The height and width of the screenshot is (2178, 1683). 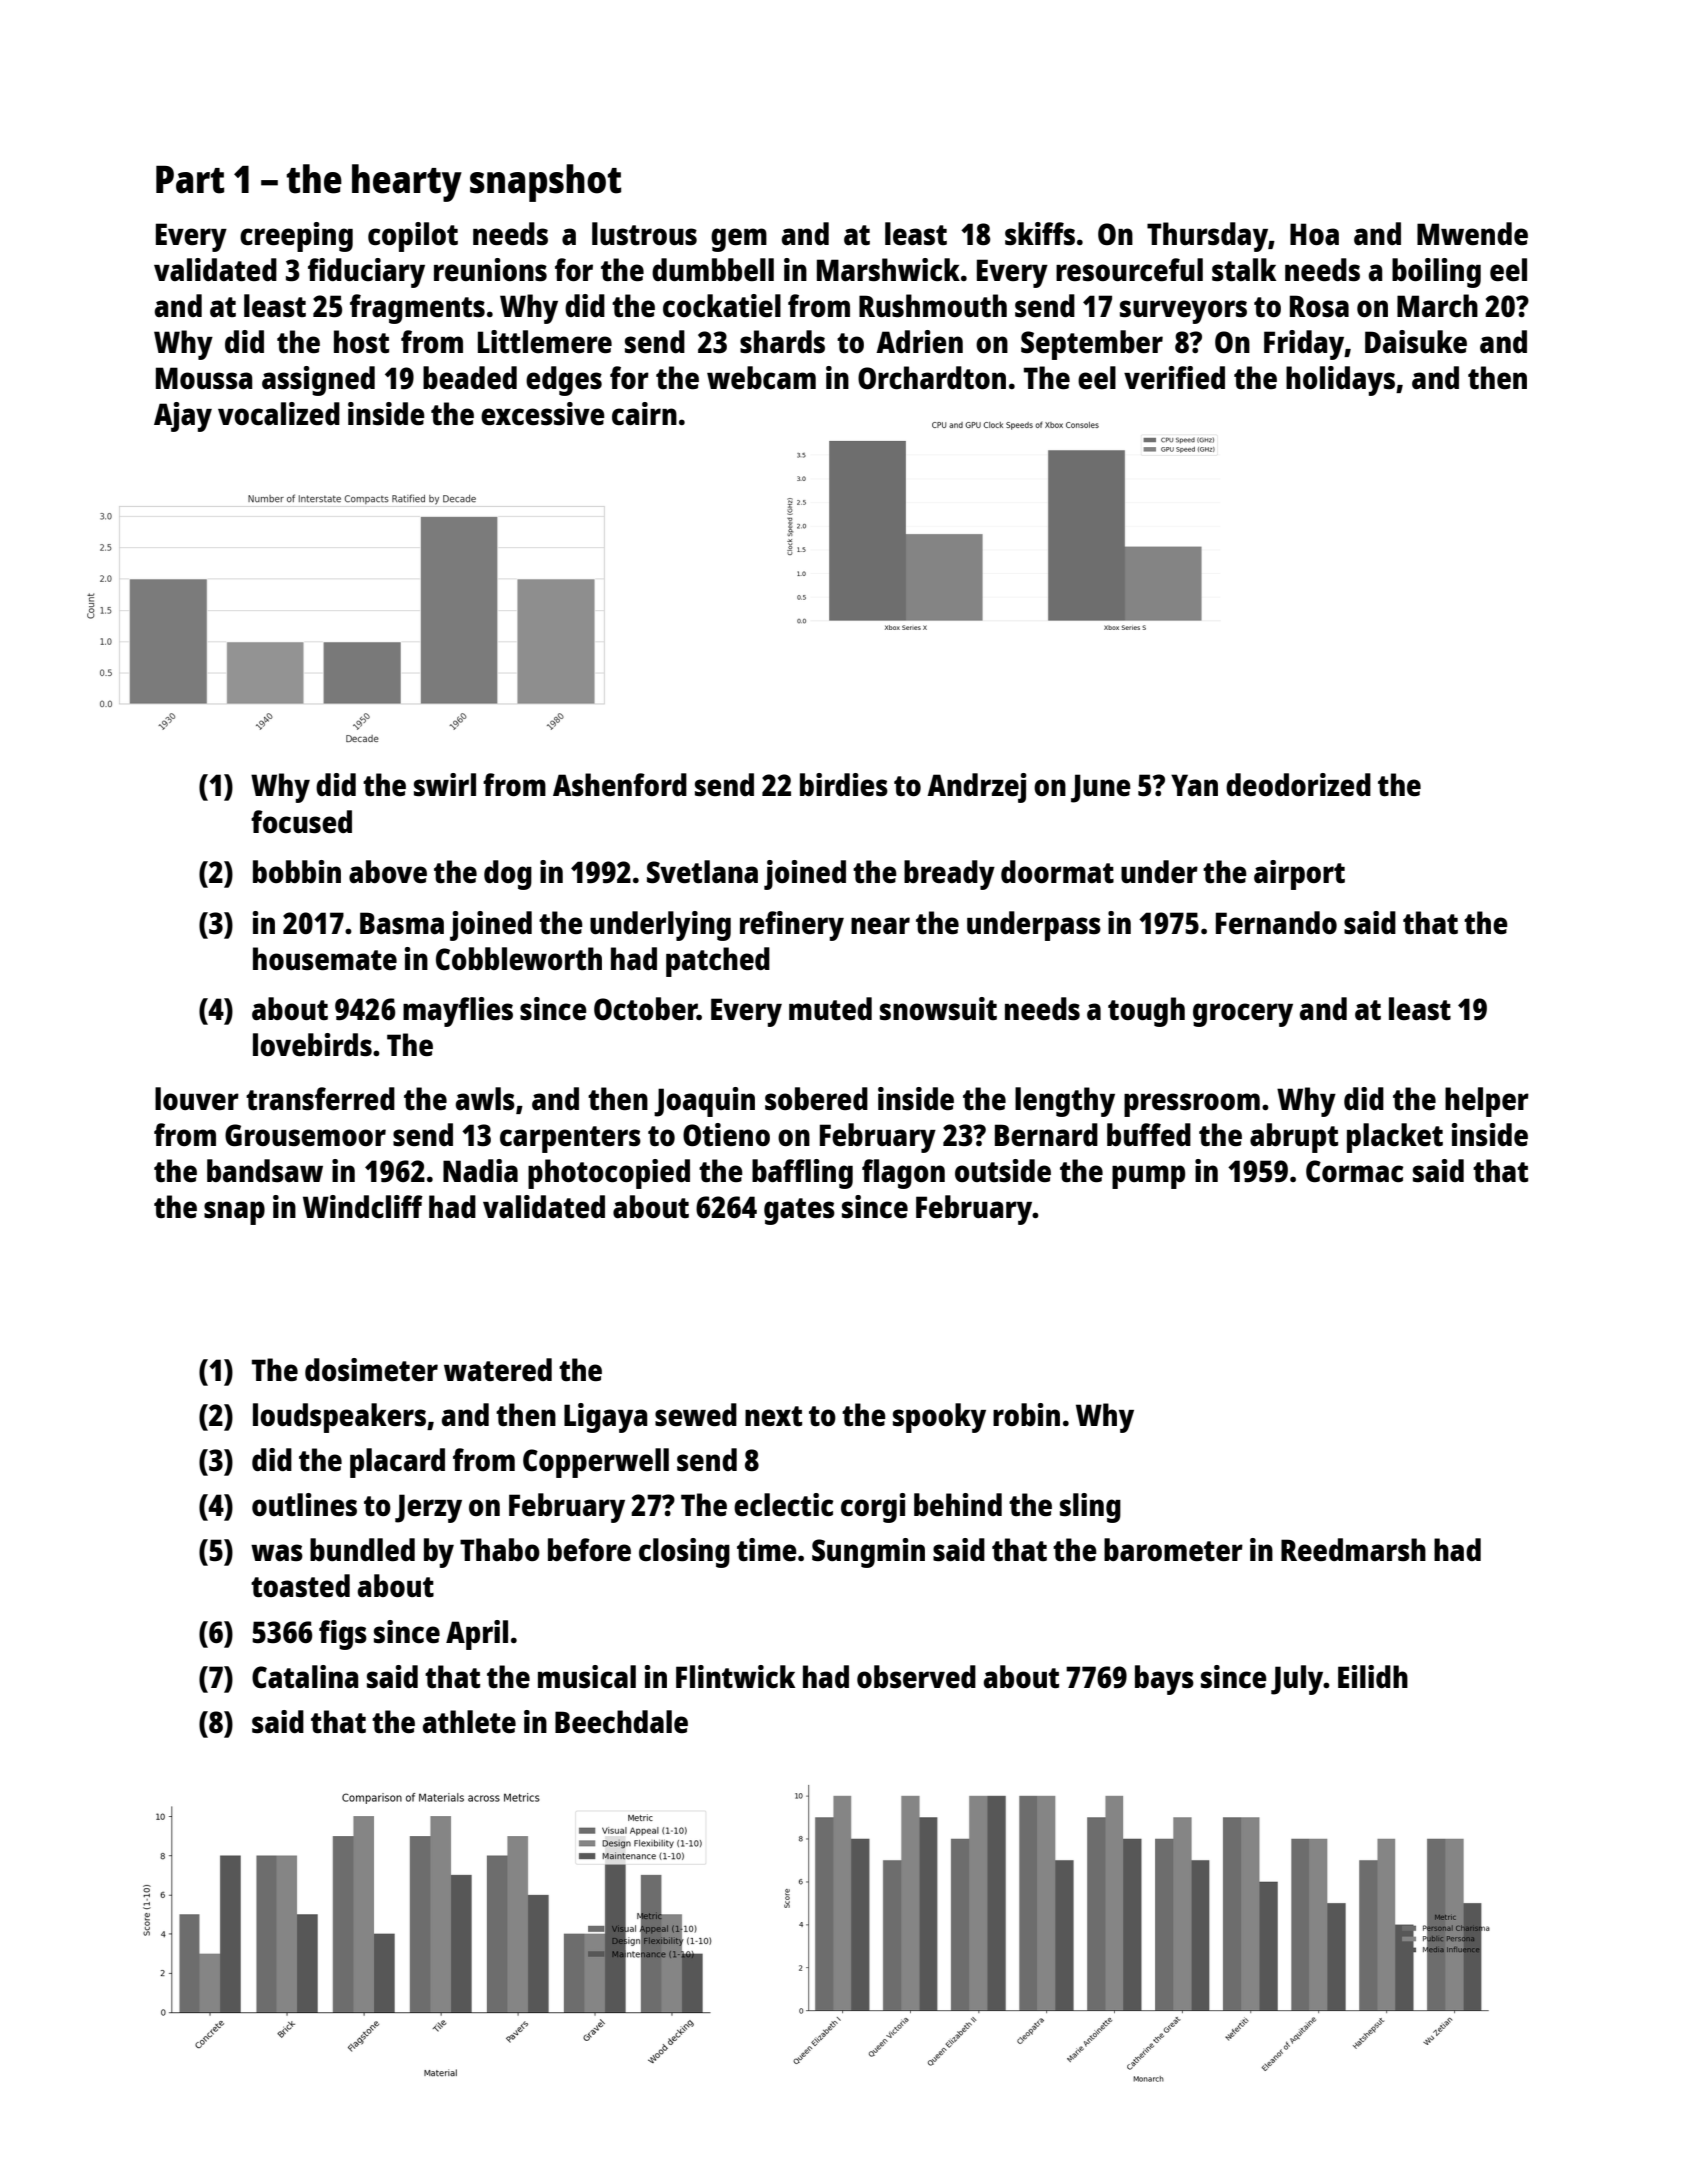 I want to click on Part, so click(x=190, y=180).
